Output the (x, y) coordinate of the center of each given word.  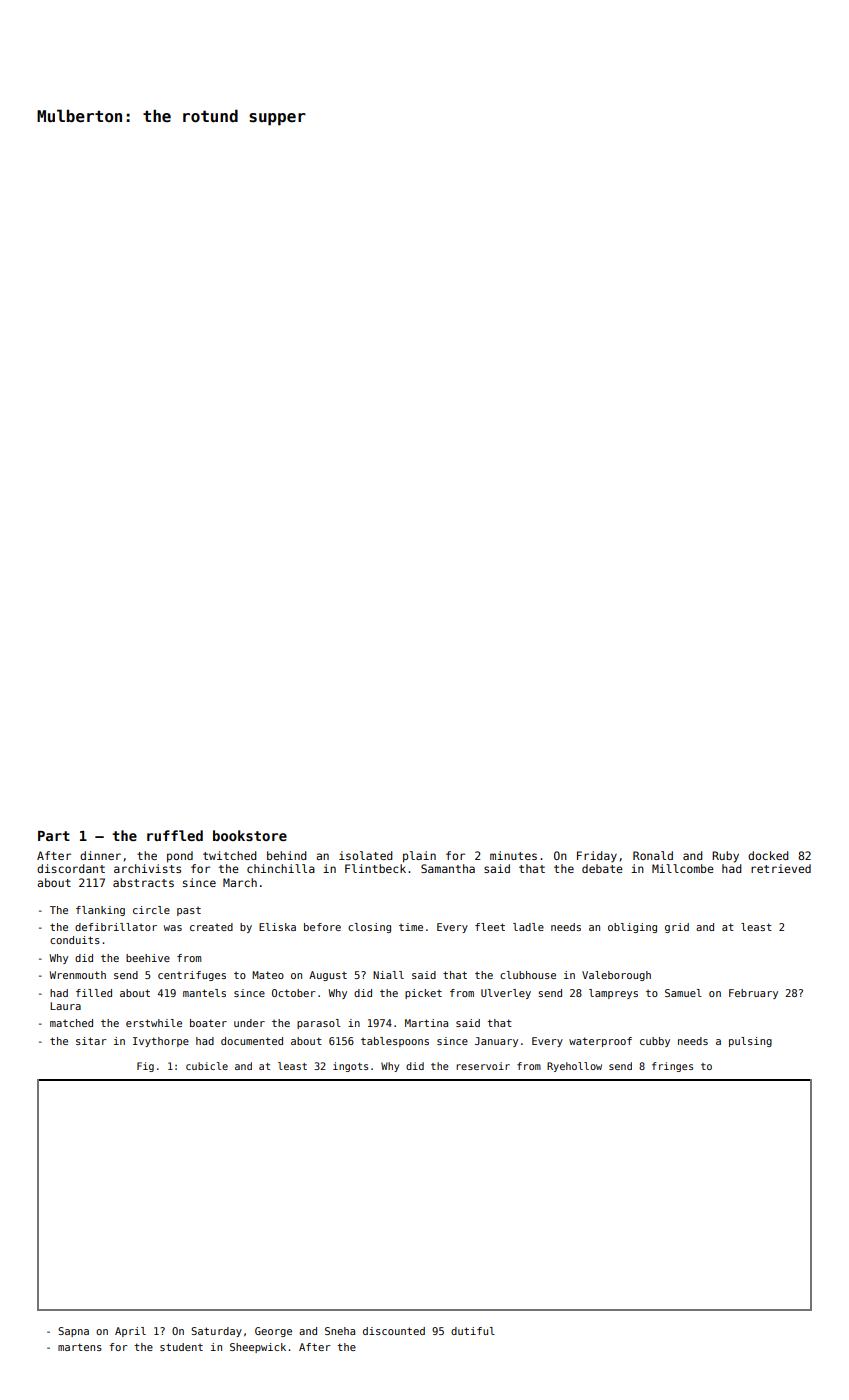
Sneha (340, 1331)
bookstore (250, 835)
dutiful (473, 1331)
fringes (672, 1067)
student (181, 1347)
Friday (597, 857)
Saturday (216, 1332)
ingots (350, 1067)
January (496, 1042)
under (249, 1023)
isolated (366, 855)
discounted (394, 1331)
